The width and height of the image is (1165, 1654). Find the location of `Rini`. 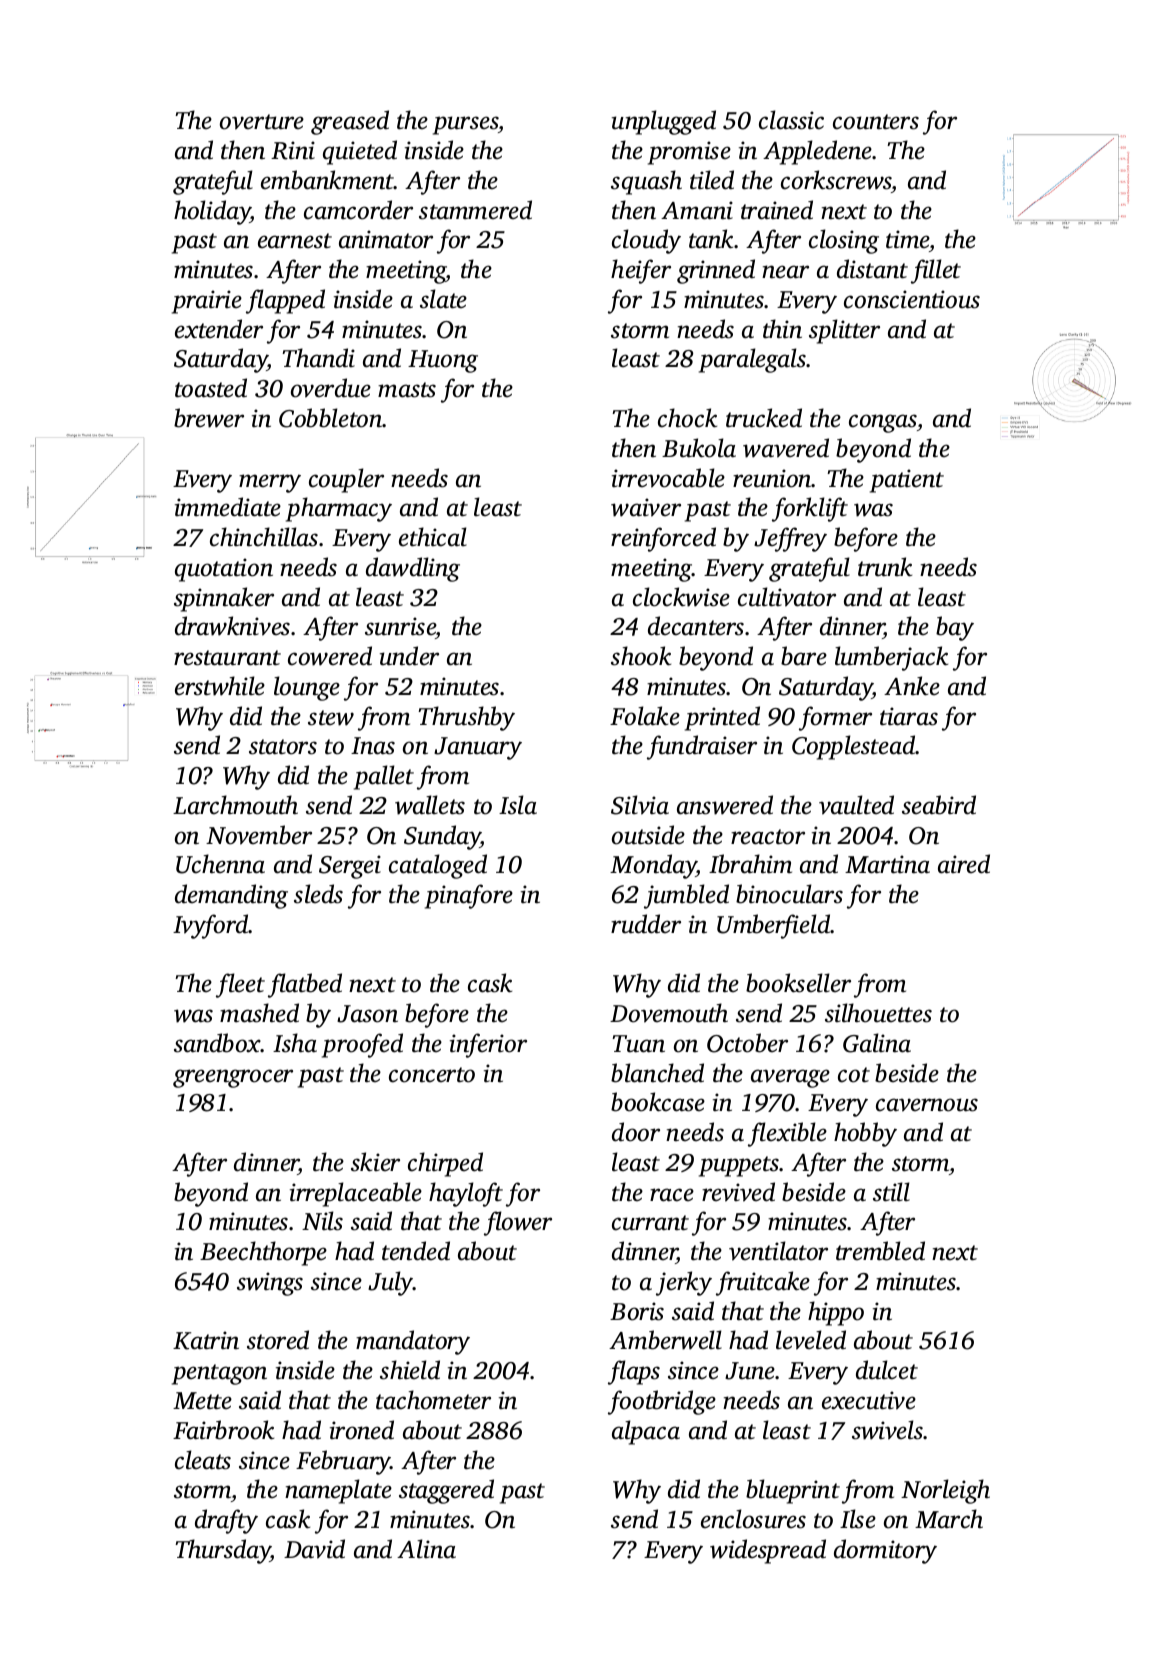

Rini is located at coordinates (293, 150).
